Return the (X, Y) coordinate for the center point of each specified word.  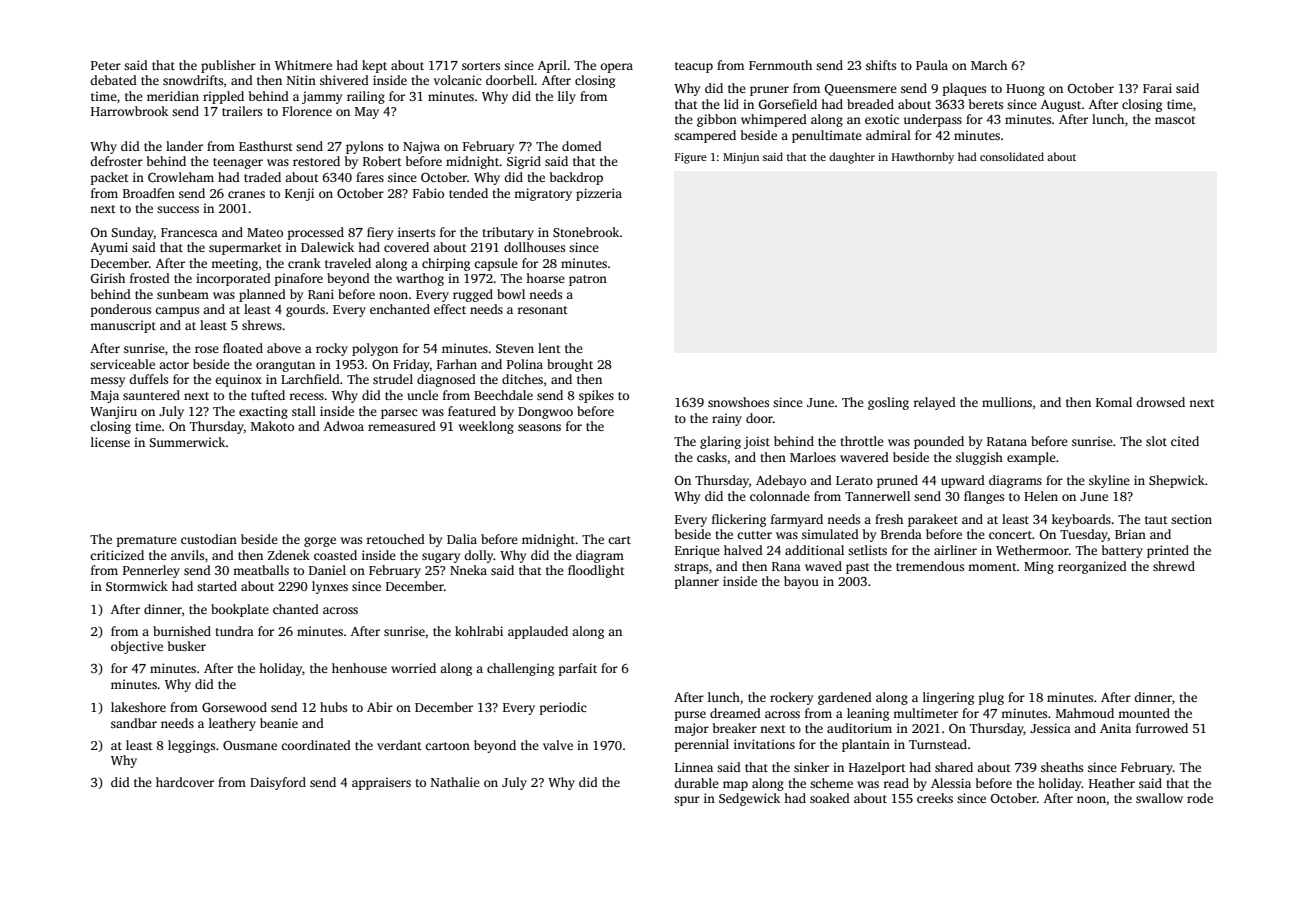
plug (991, 698)
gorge (320, 542)
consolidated (1012, 156)
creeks (935, 798)
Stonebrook (586, 232)
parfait (578, 669)
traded (262, 177)
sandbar (134, 723)
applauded (538, 632)
